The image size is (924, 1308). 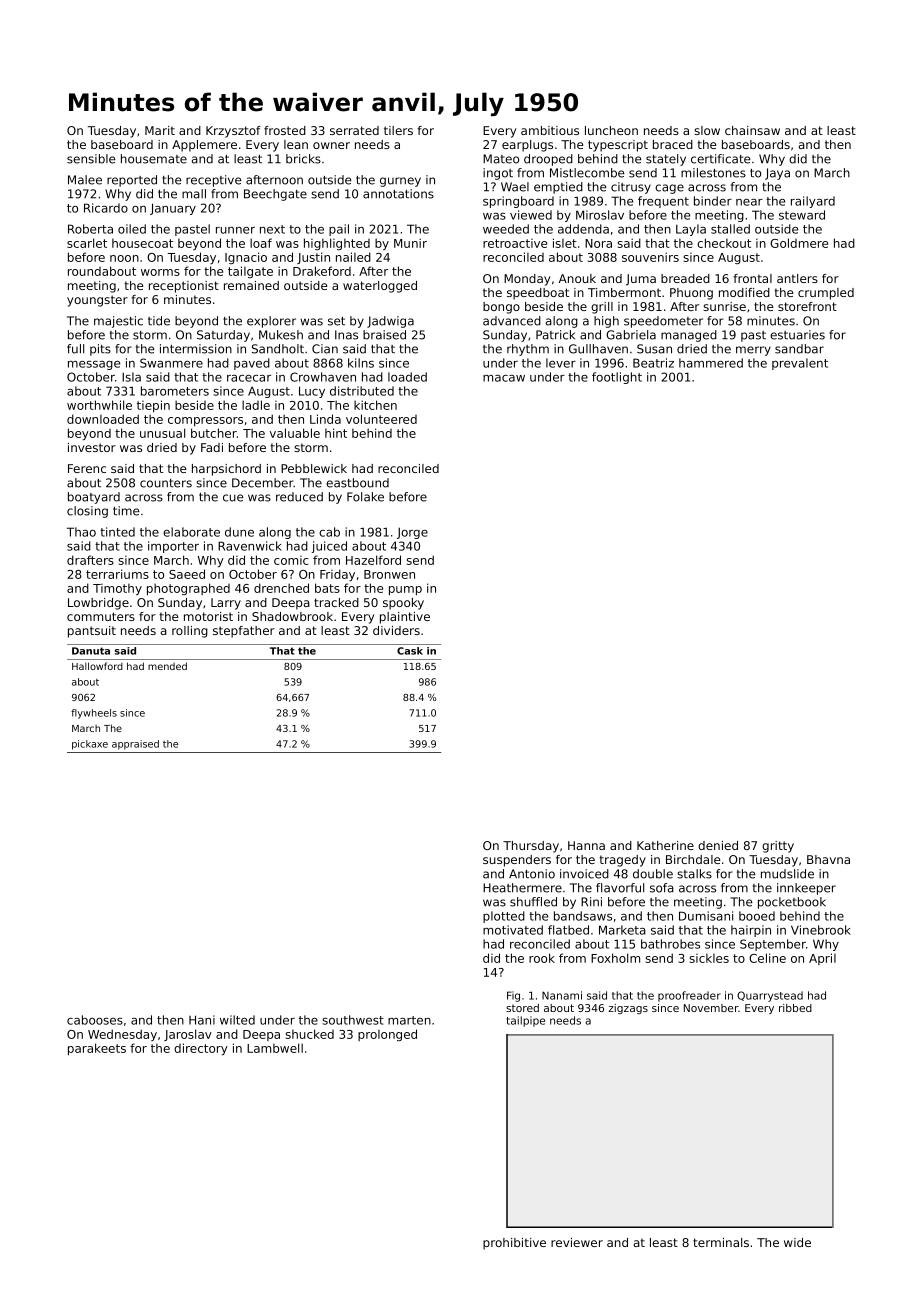 I want to click on scarlet, so click(x=87, y=243).
